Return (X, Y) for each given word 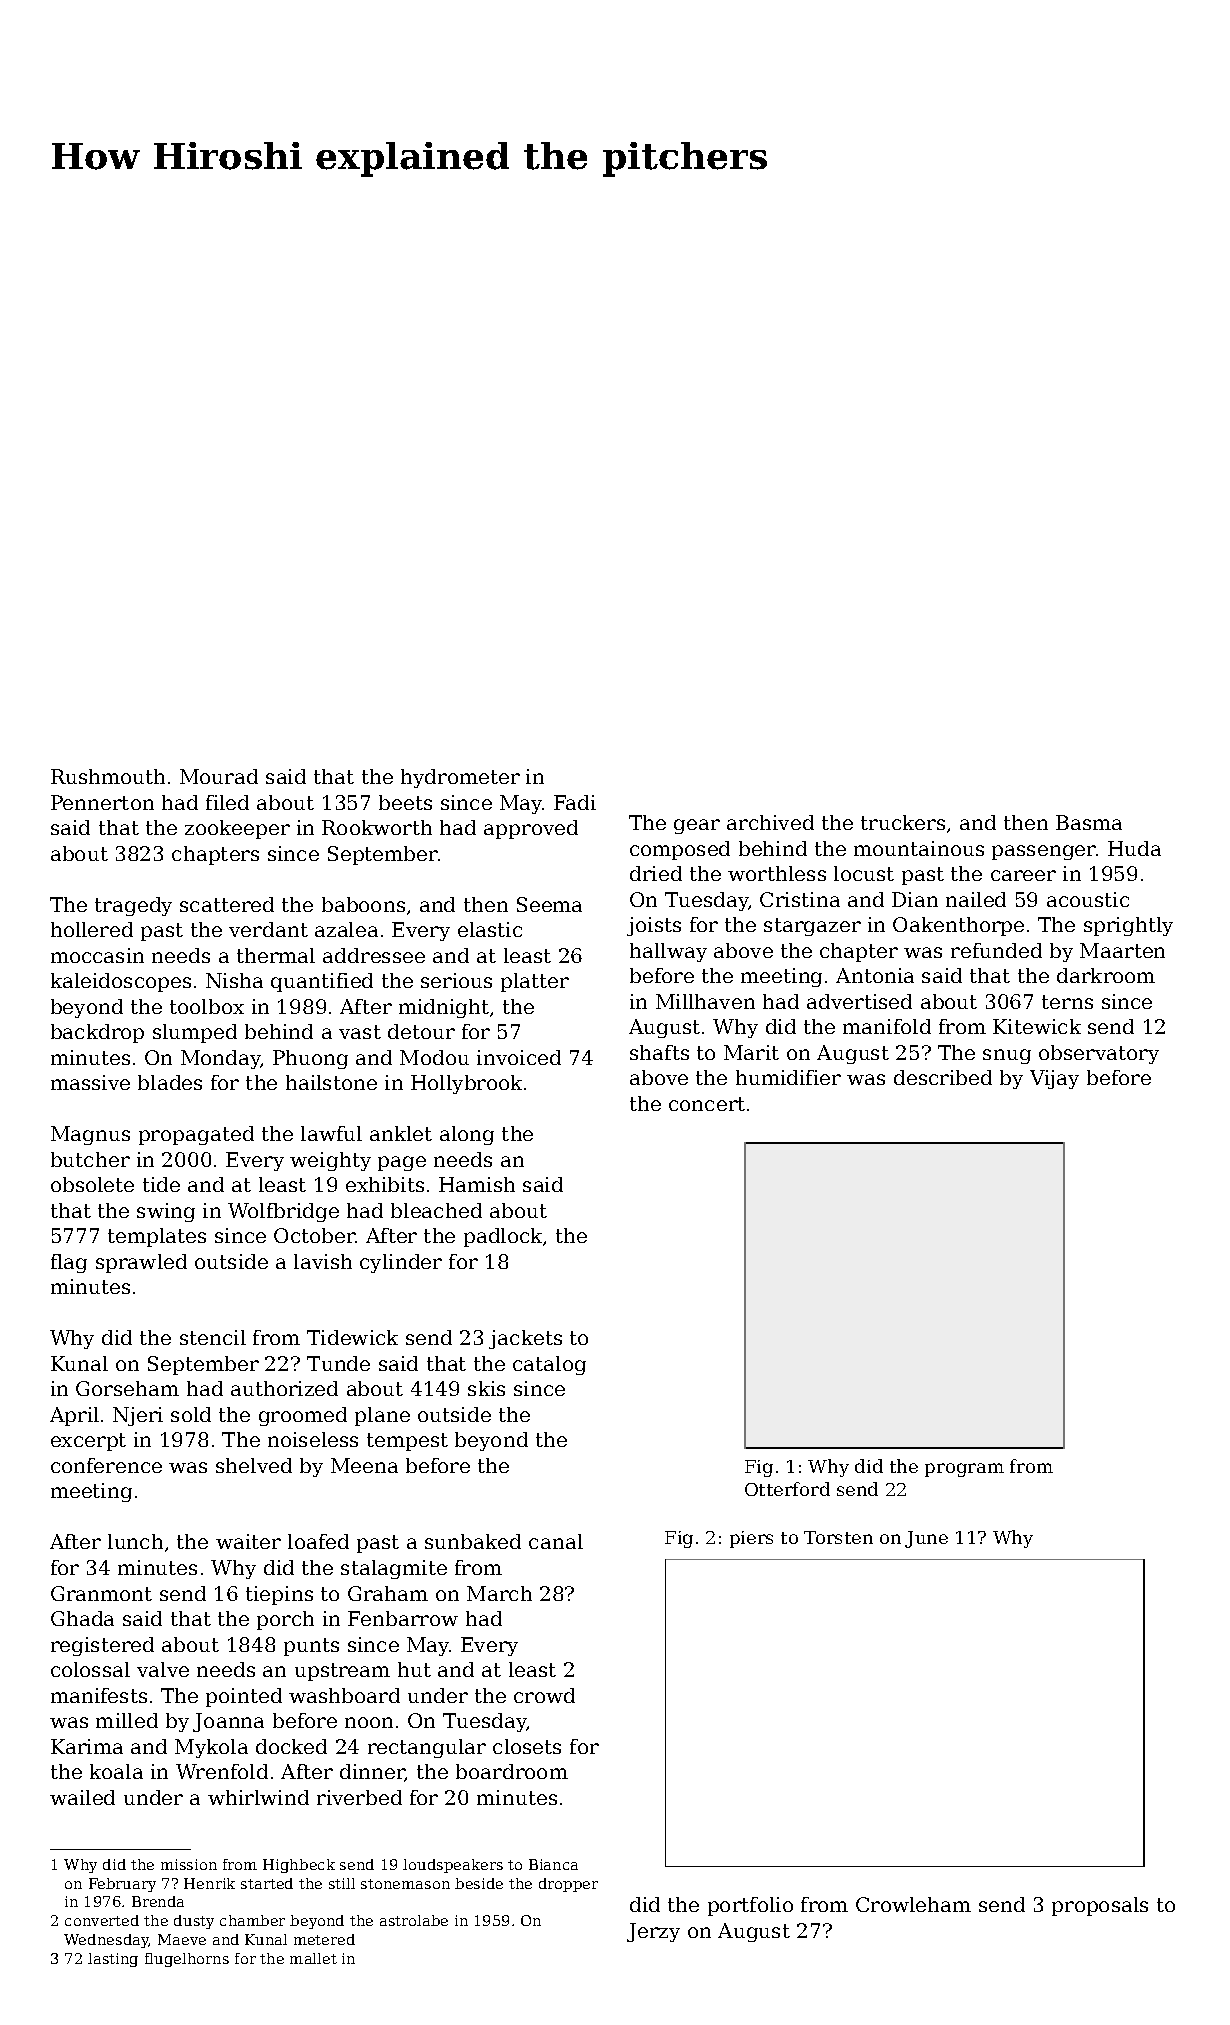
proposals (1100, 1906)
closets (527, 1746)
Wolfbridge (283, 1212)
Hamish (477, 1184)
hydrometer (460, 778)
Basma (1089, 822)
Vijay (1054, 1079)
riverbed (359, 1797)
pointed (244, 1697)
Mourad (219, 776)
